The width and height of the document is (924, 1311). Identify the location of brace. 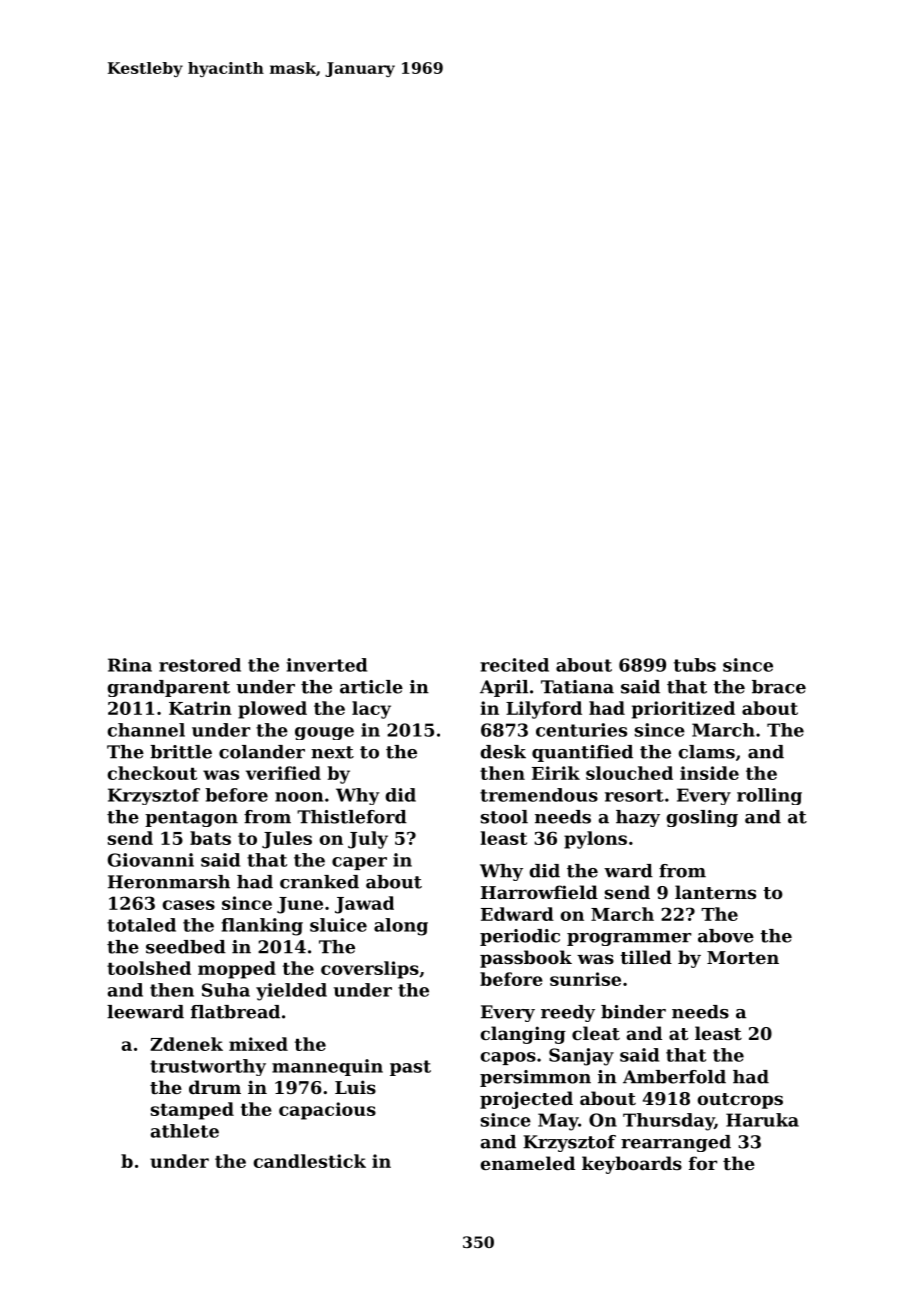
(779, 687).
